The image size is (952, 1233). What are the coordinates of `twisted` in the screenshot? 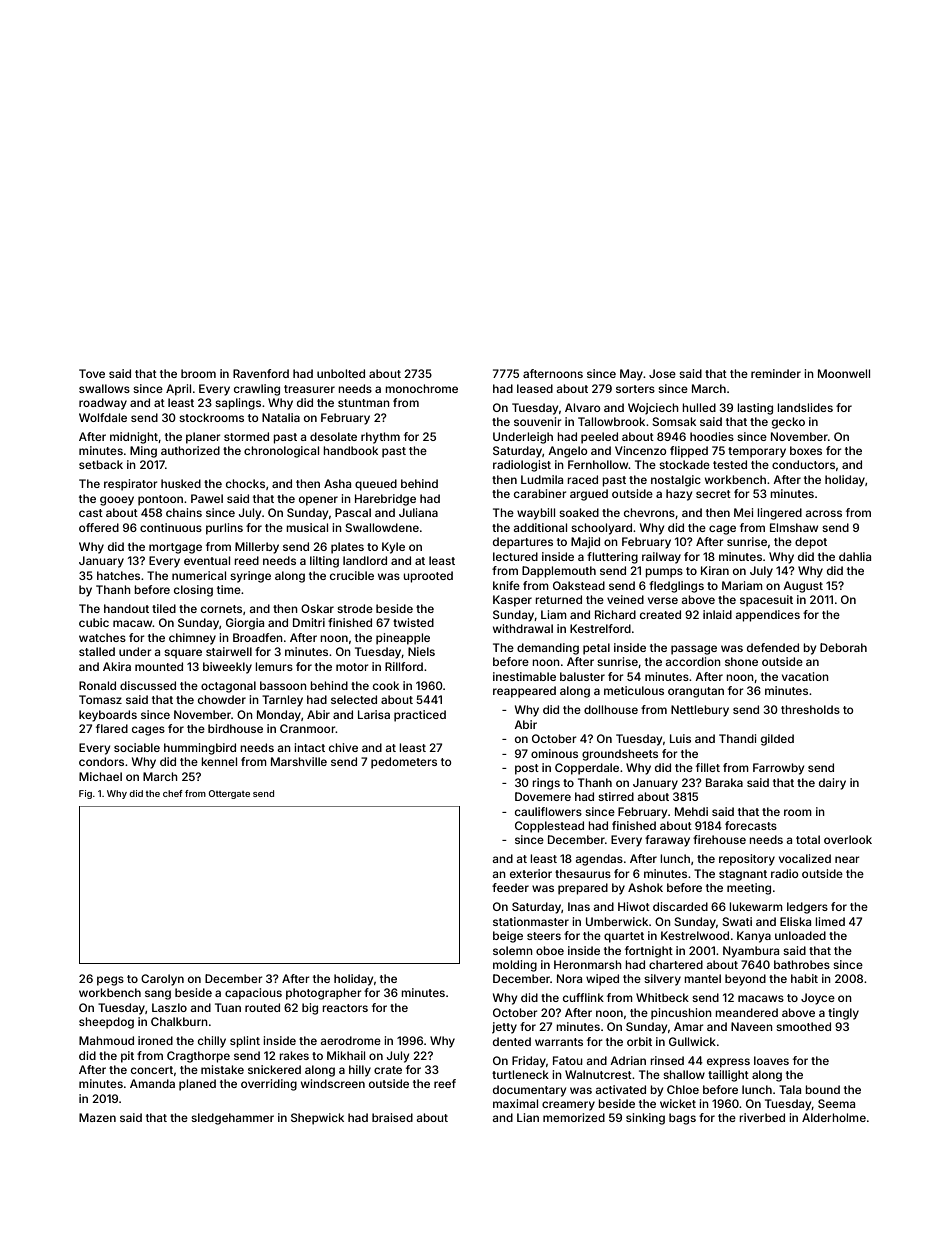 It's located at (413, 622).
